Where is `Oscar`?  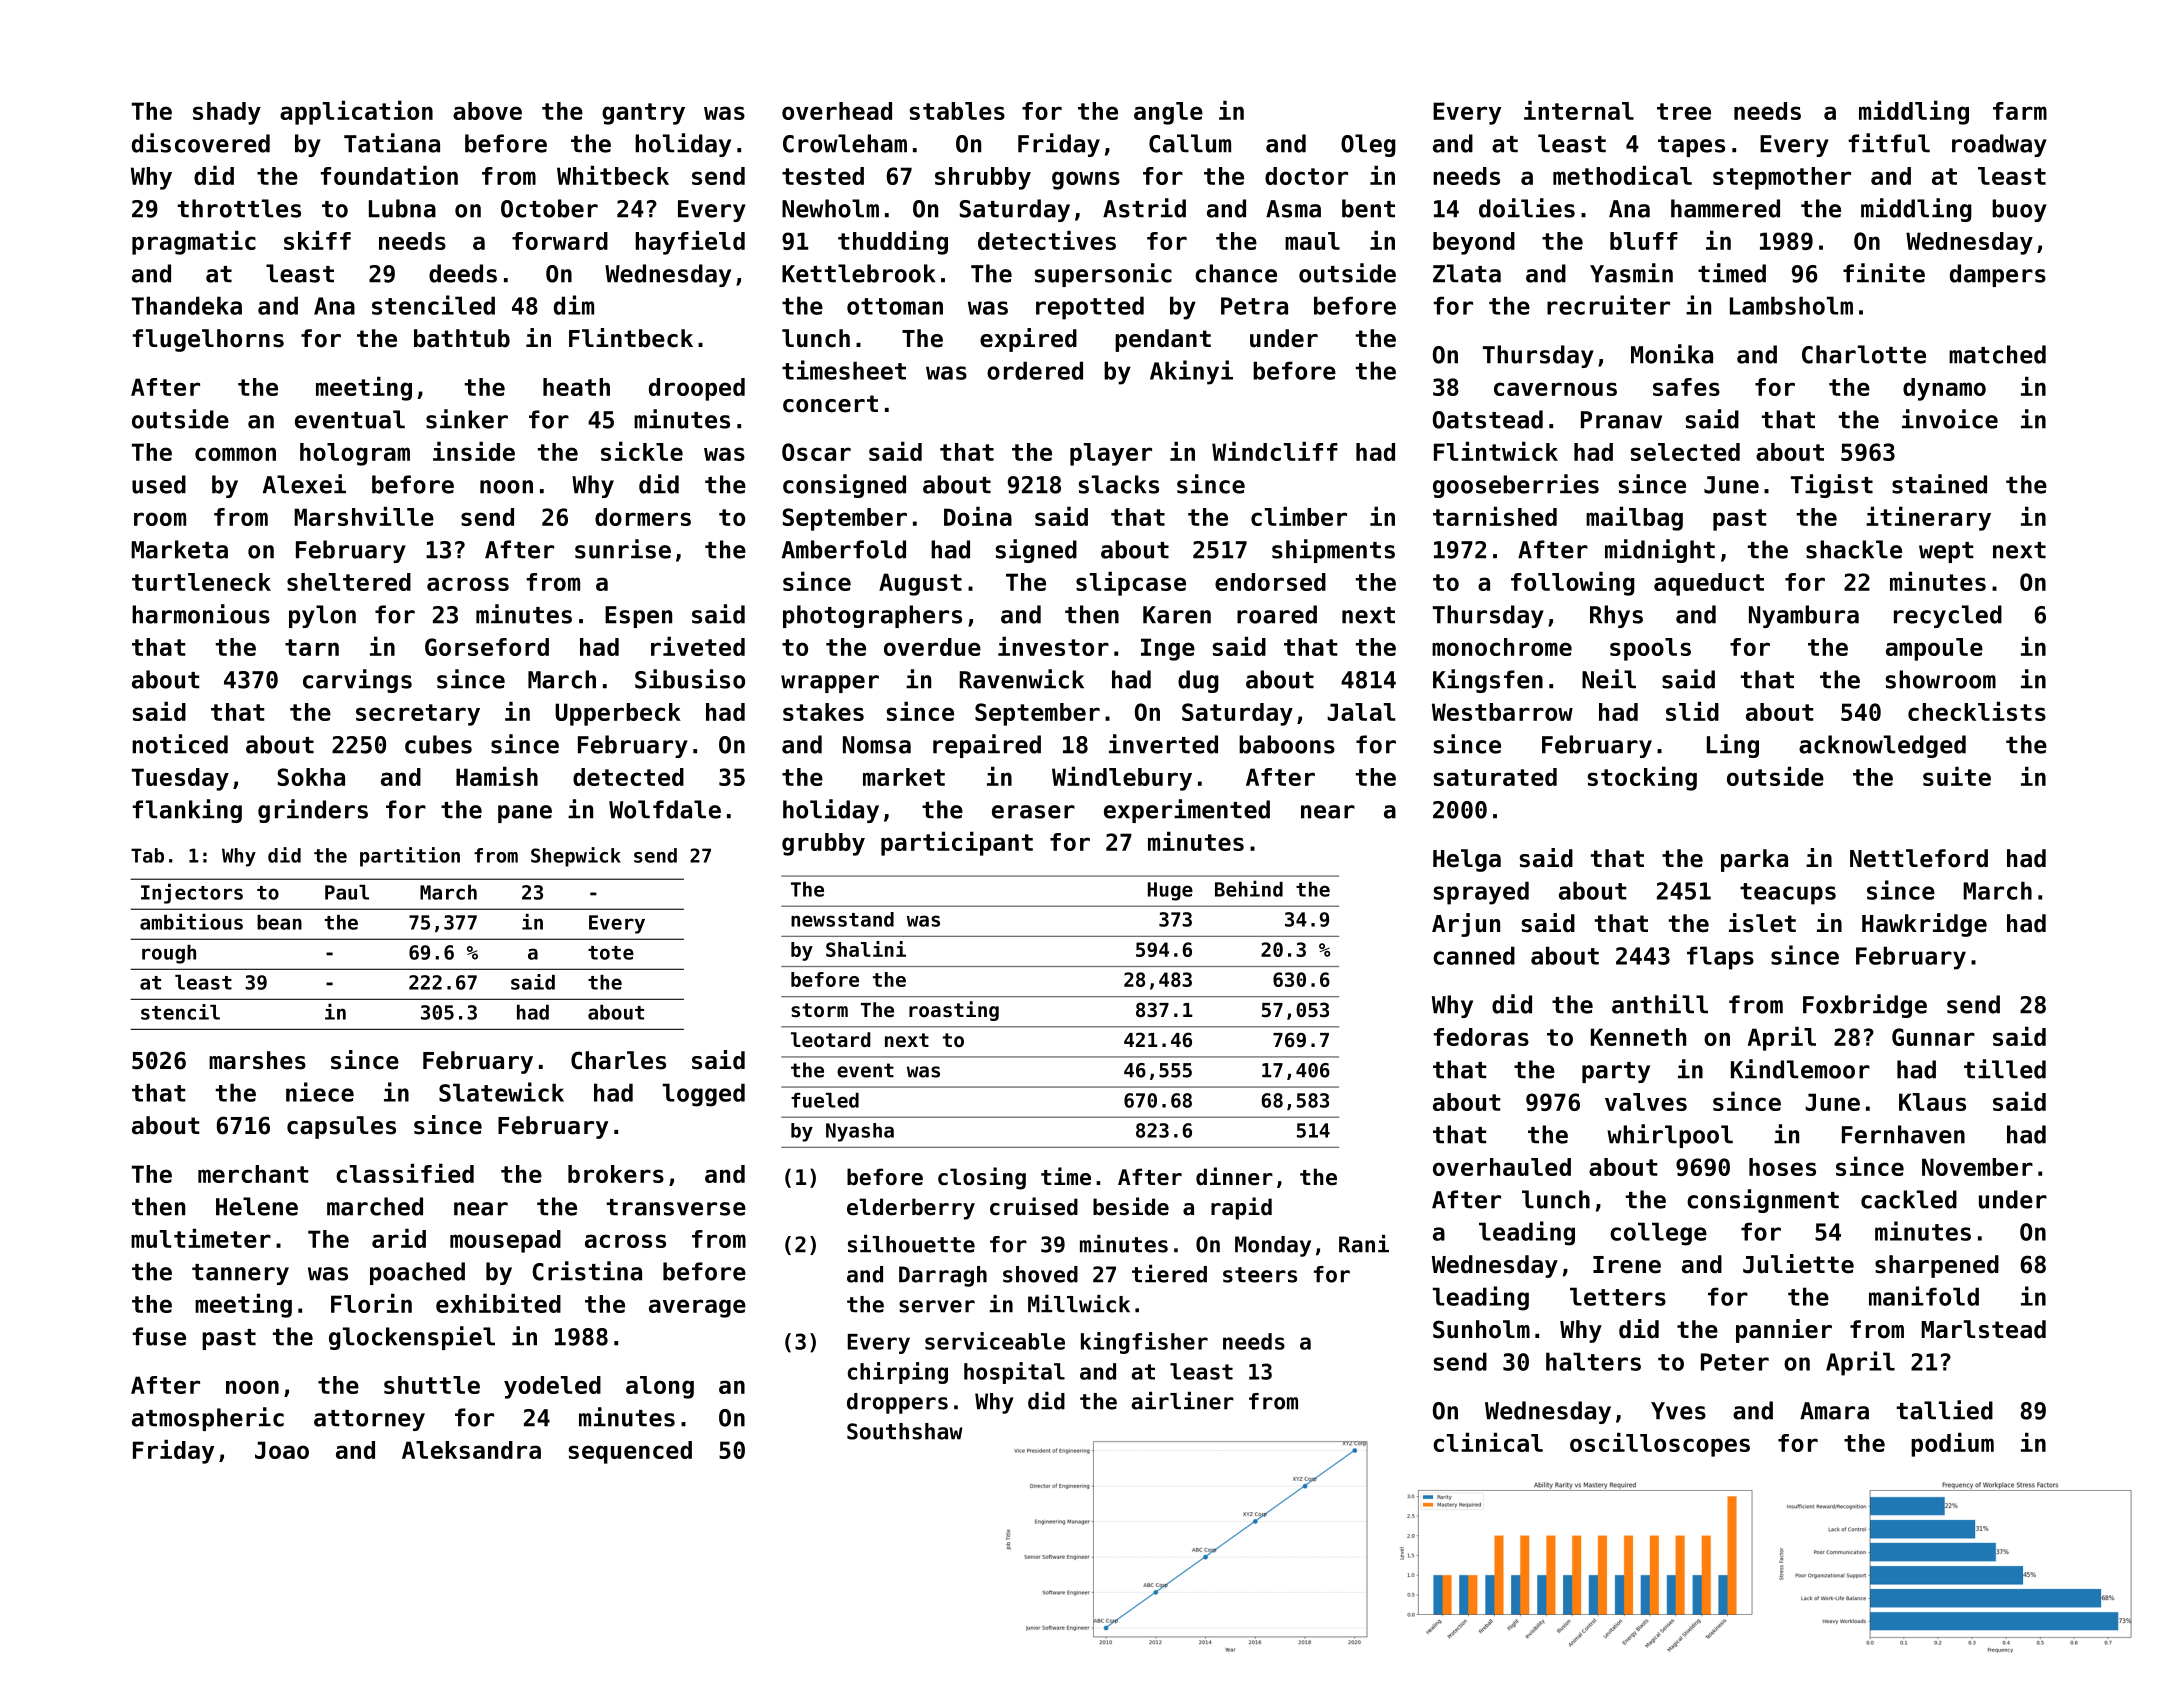
Oscar is located at coordinates (816, 452).
